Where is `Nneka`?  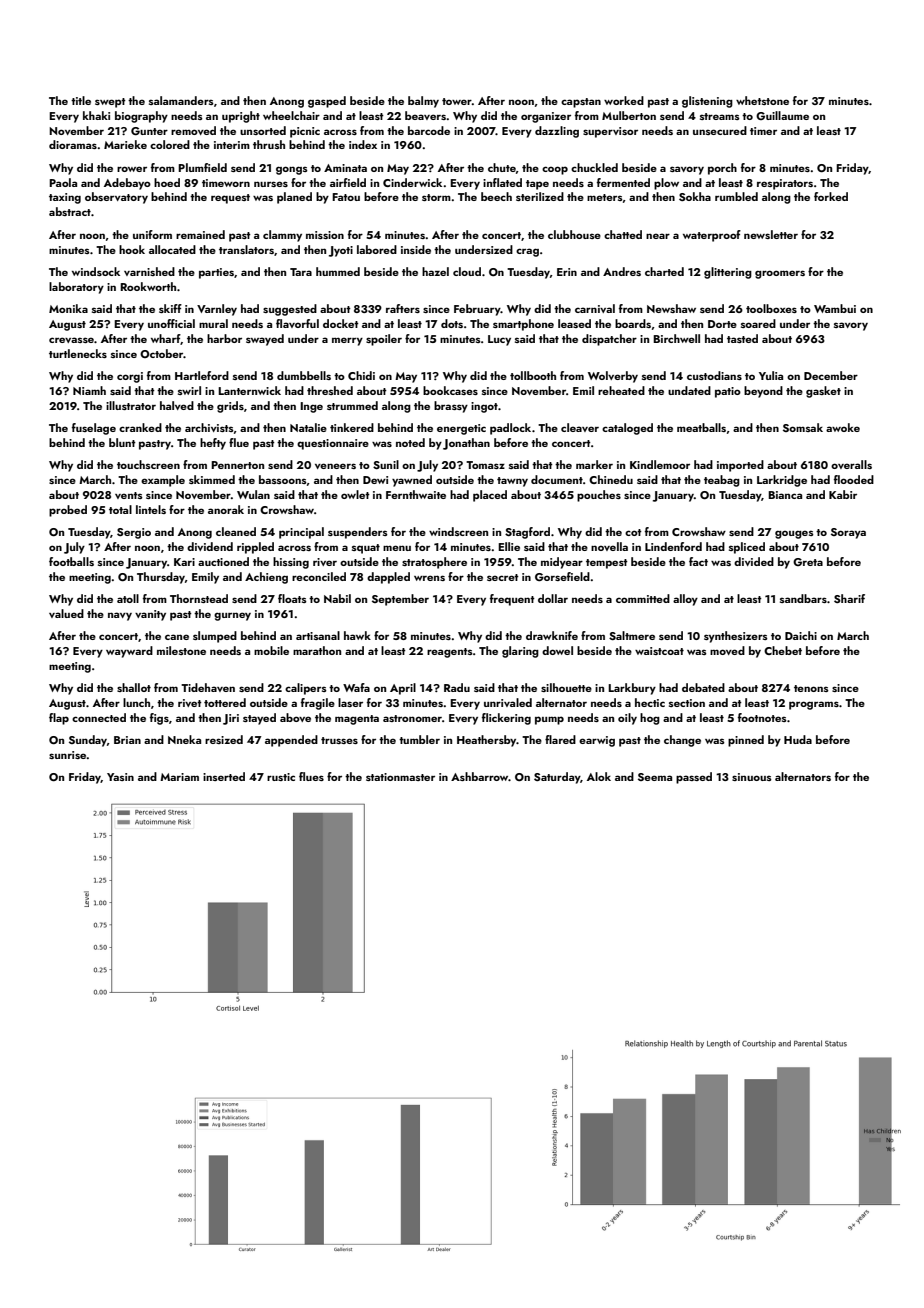 Nneka is located at coordinates (184, 739).
